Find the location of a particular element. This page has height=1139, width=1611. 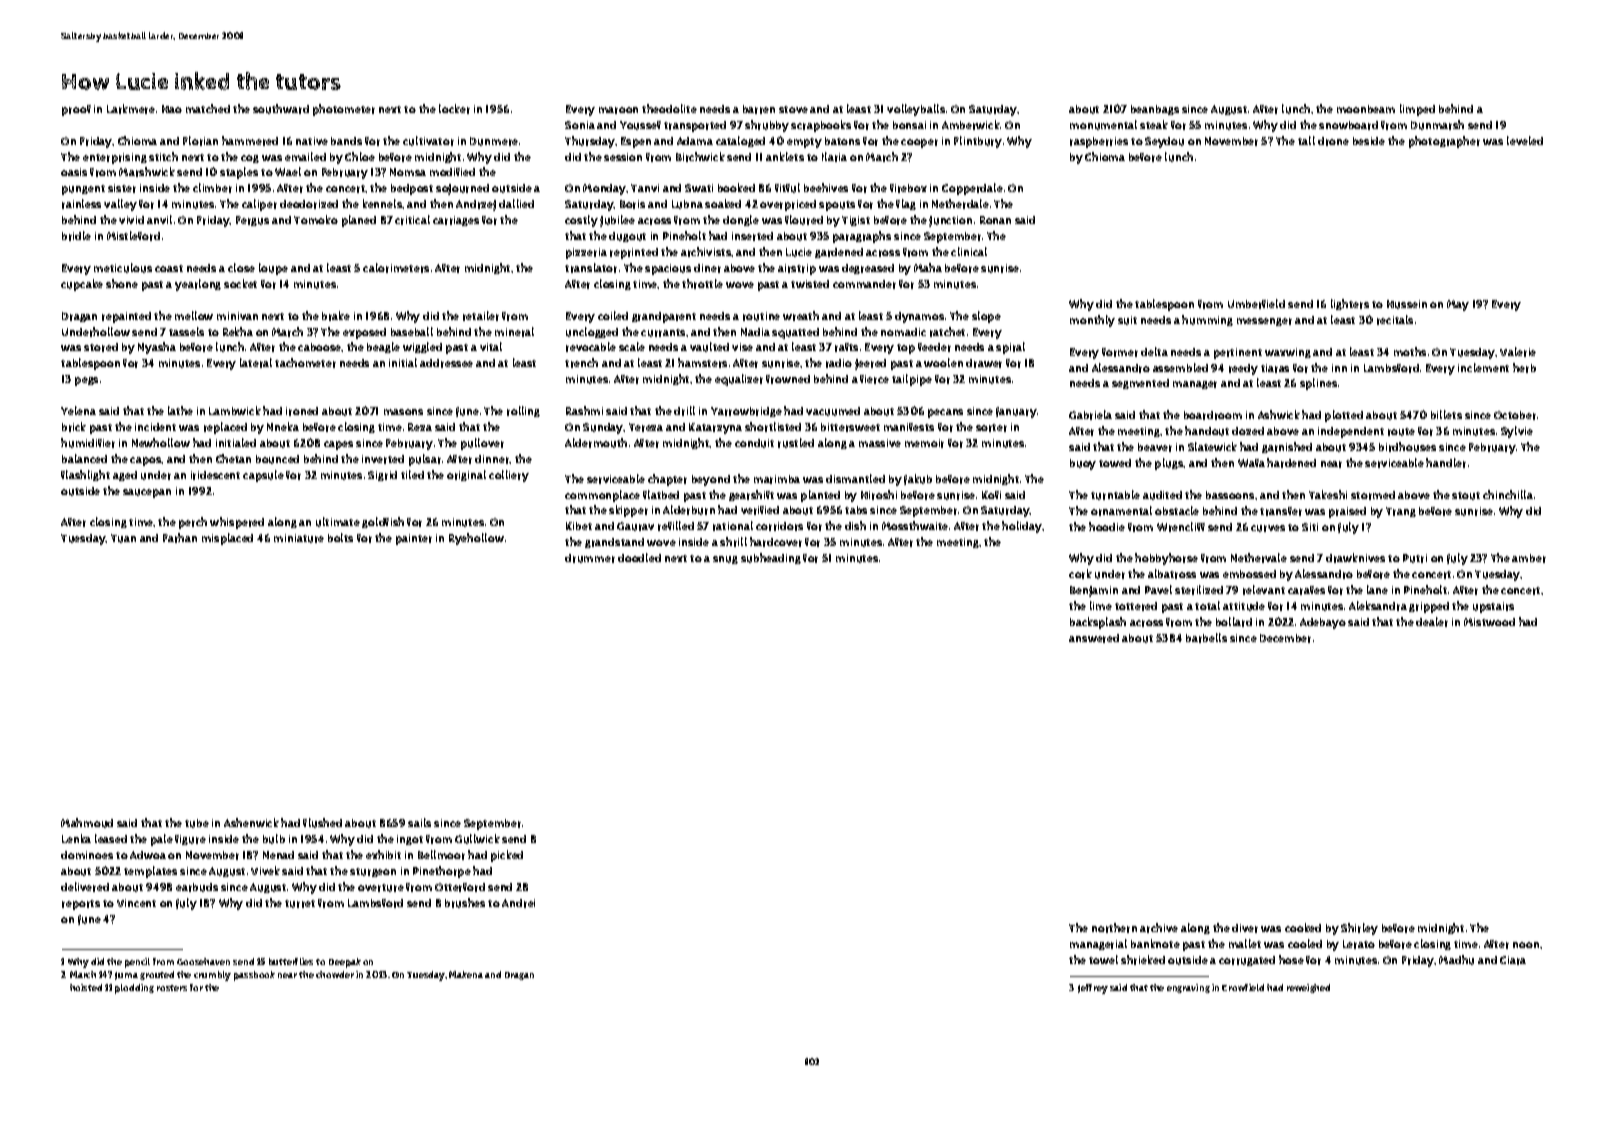

Makena is located at coordinates (466, 974).
